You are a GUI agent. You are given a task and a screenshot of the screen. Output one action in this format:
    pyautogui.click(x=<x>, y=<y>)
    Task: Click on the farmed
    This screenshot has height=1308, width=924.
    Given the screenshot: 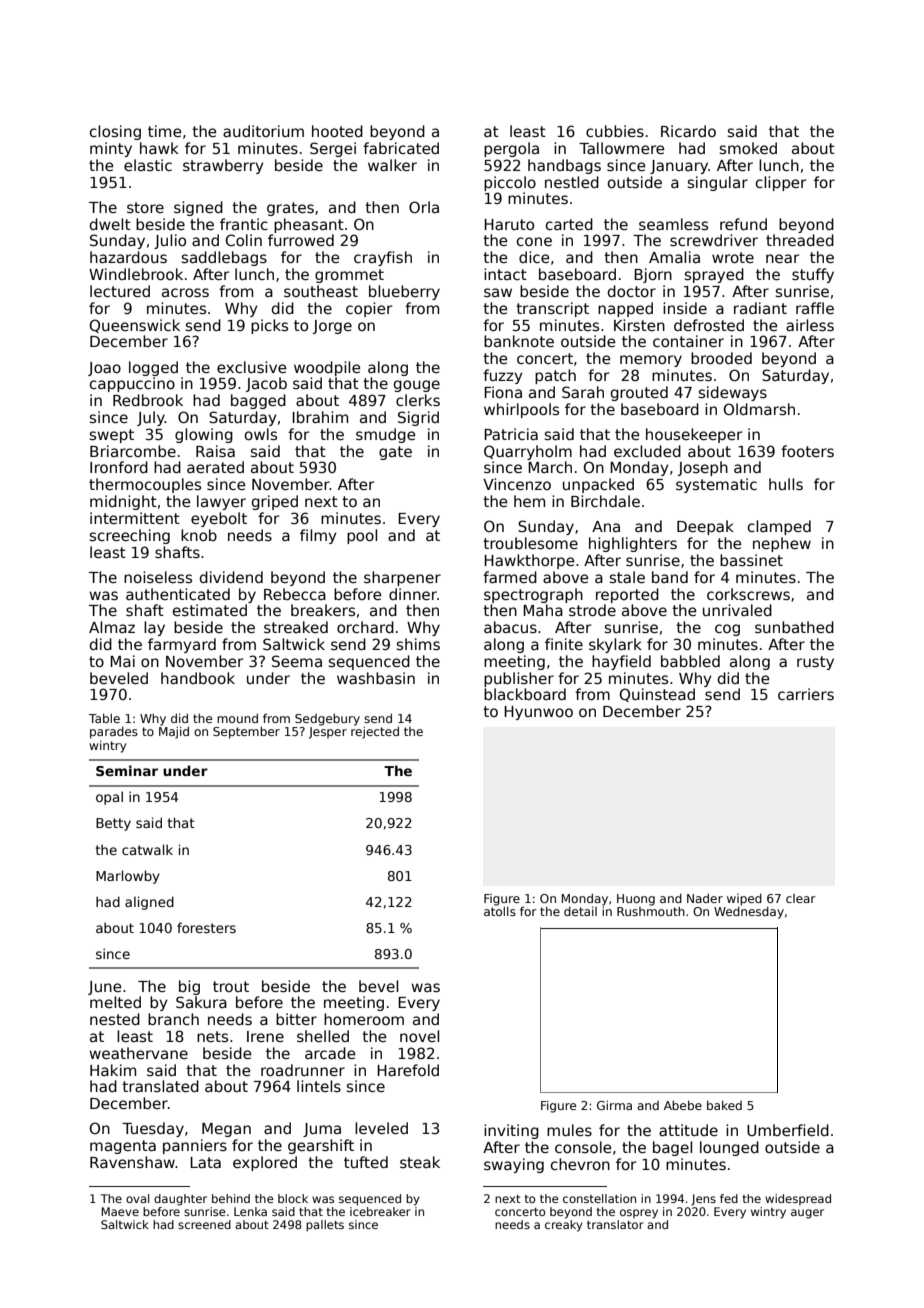 What is the action you would take?
    pyautogui.click(x=510, y=577)
